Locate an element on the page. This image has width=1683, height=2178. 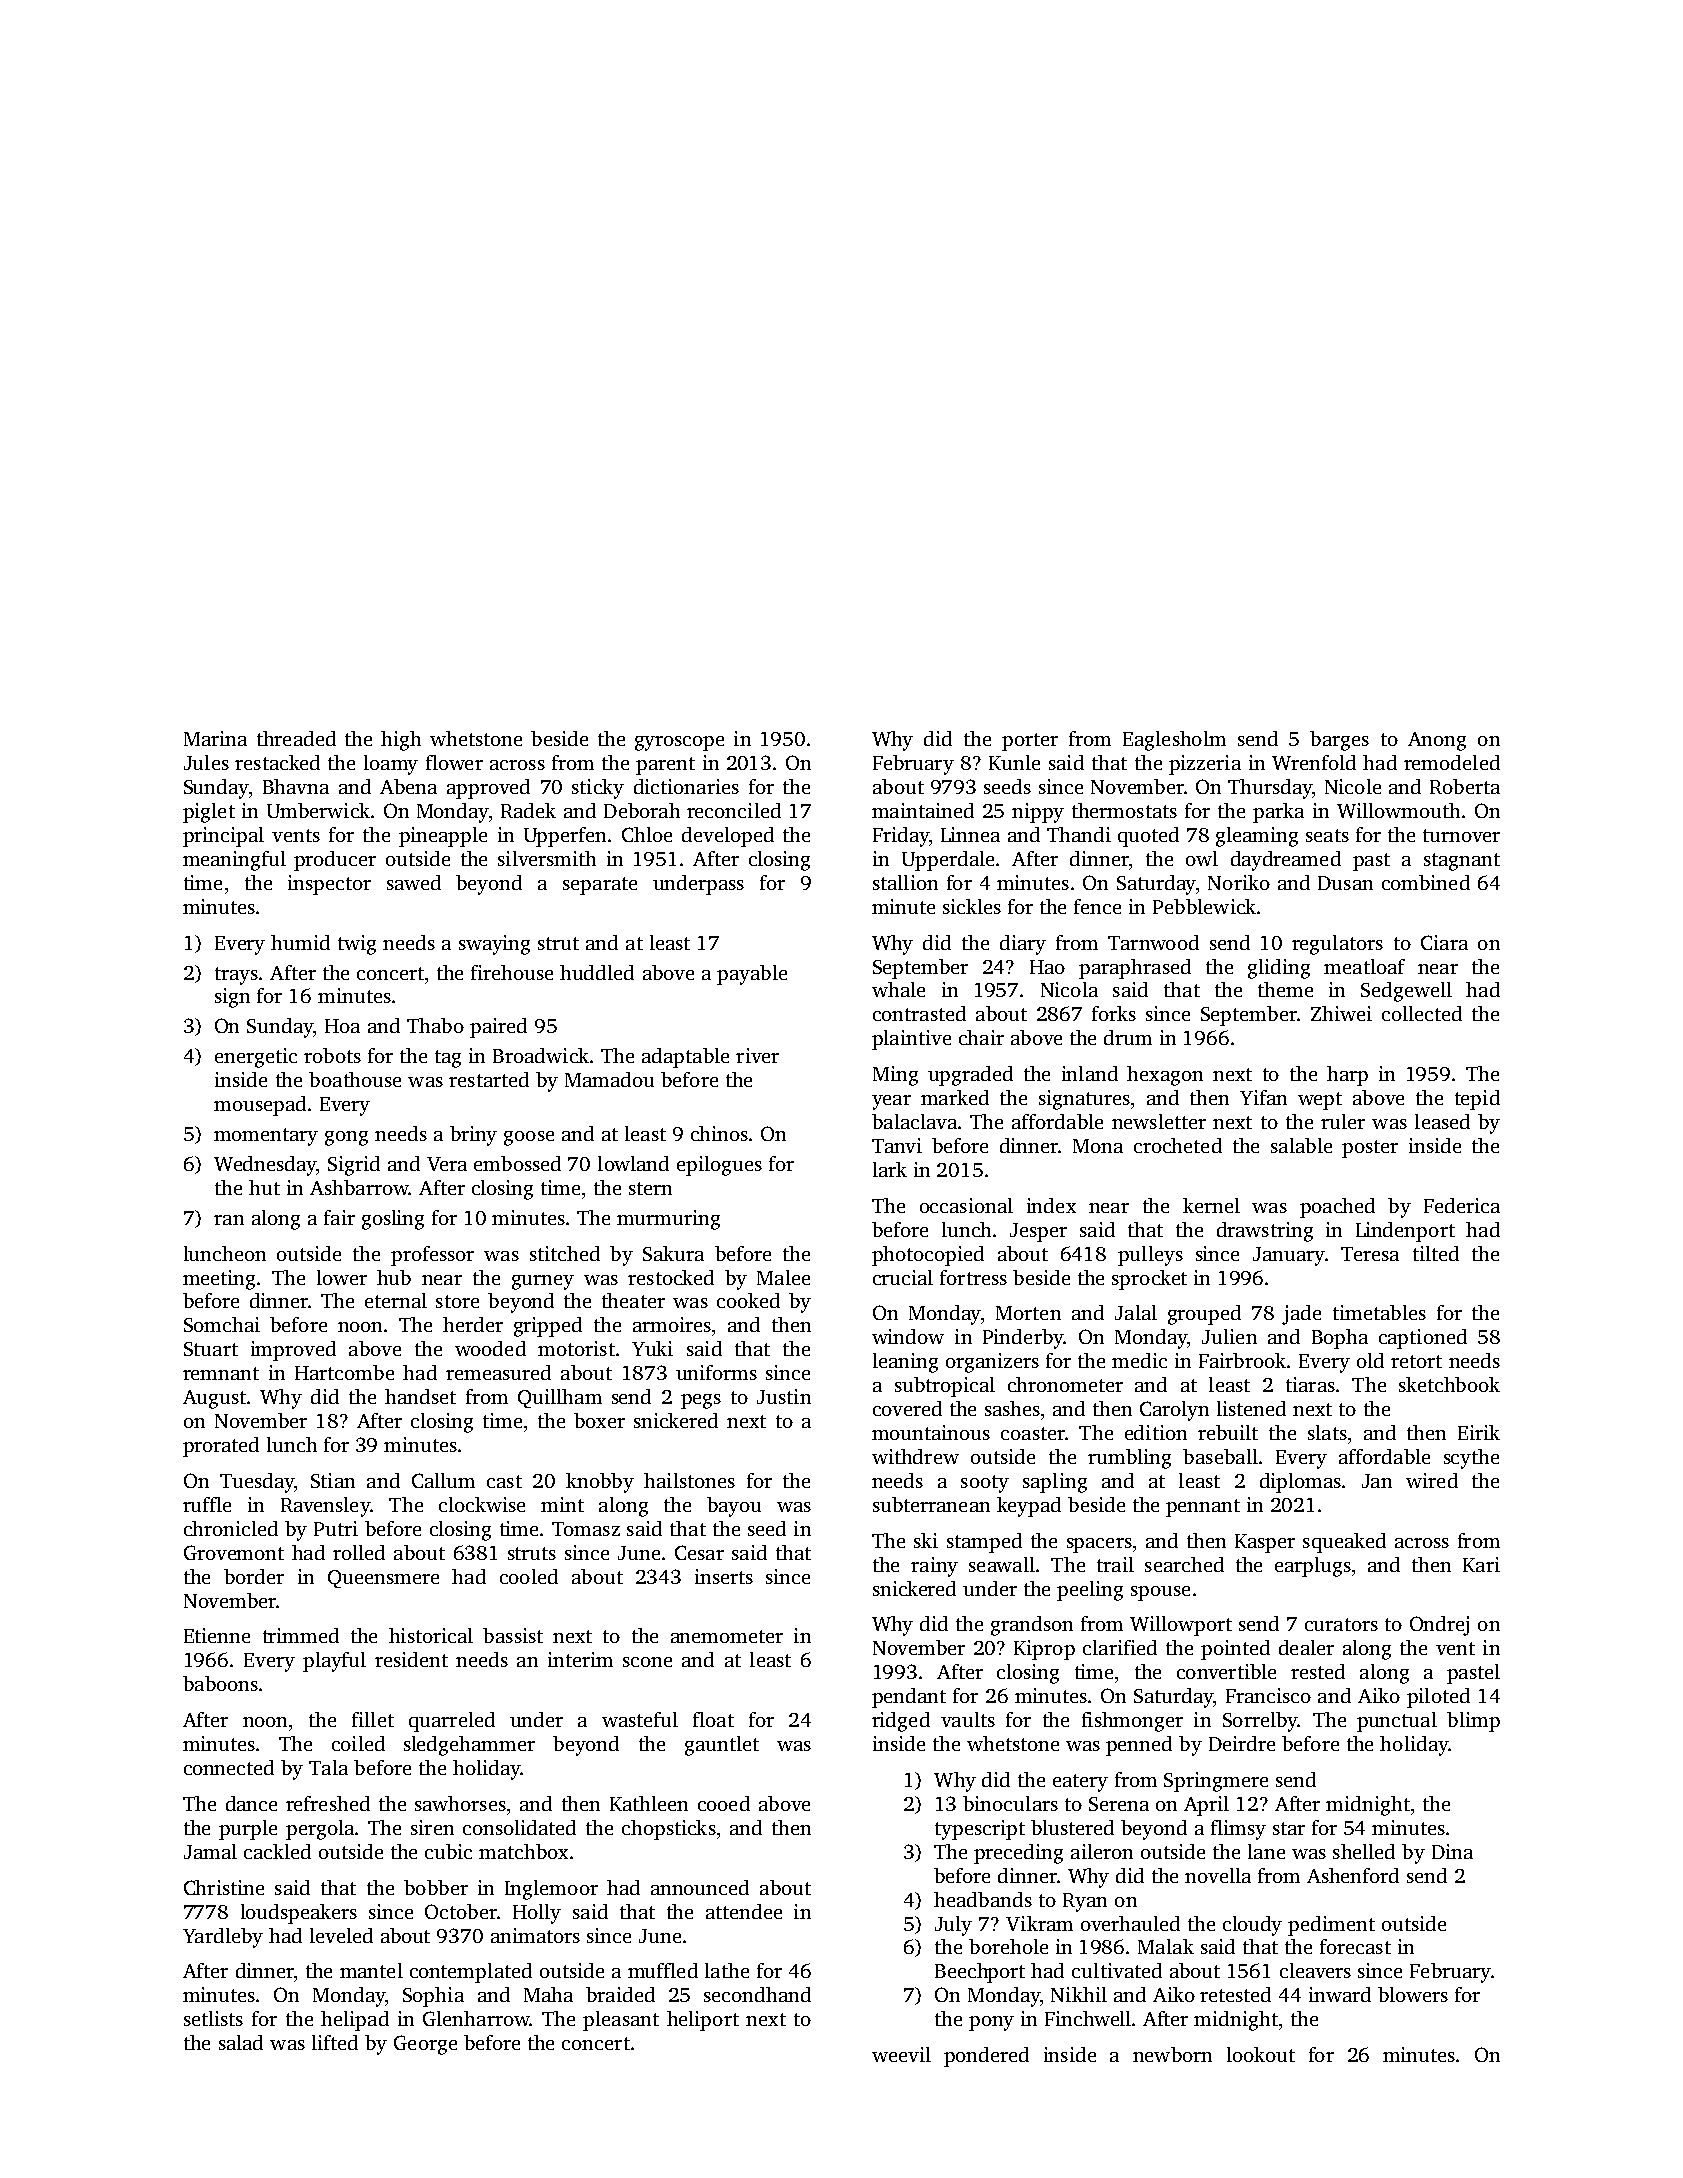
Yifan is located at coordinates (1263, 1097).
